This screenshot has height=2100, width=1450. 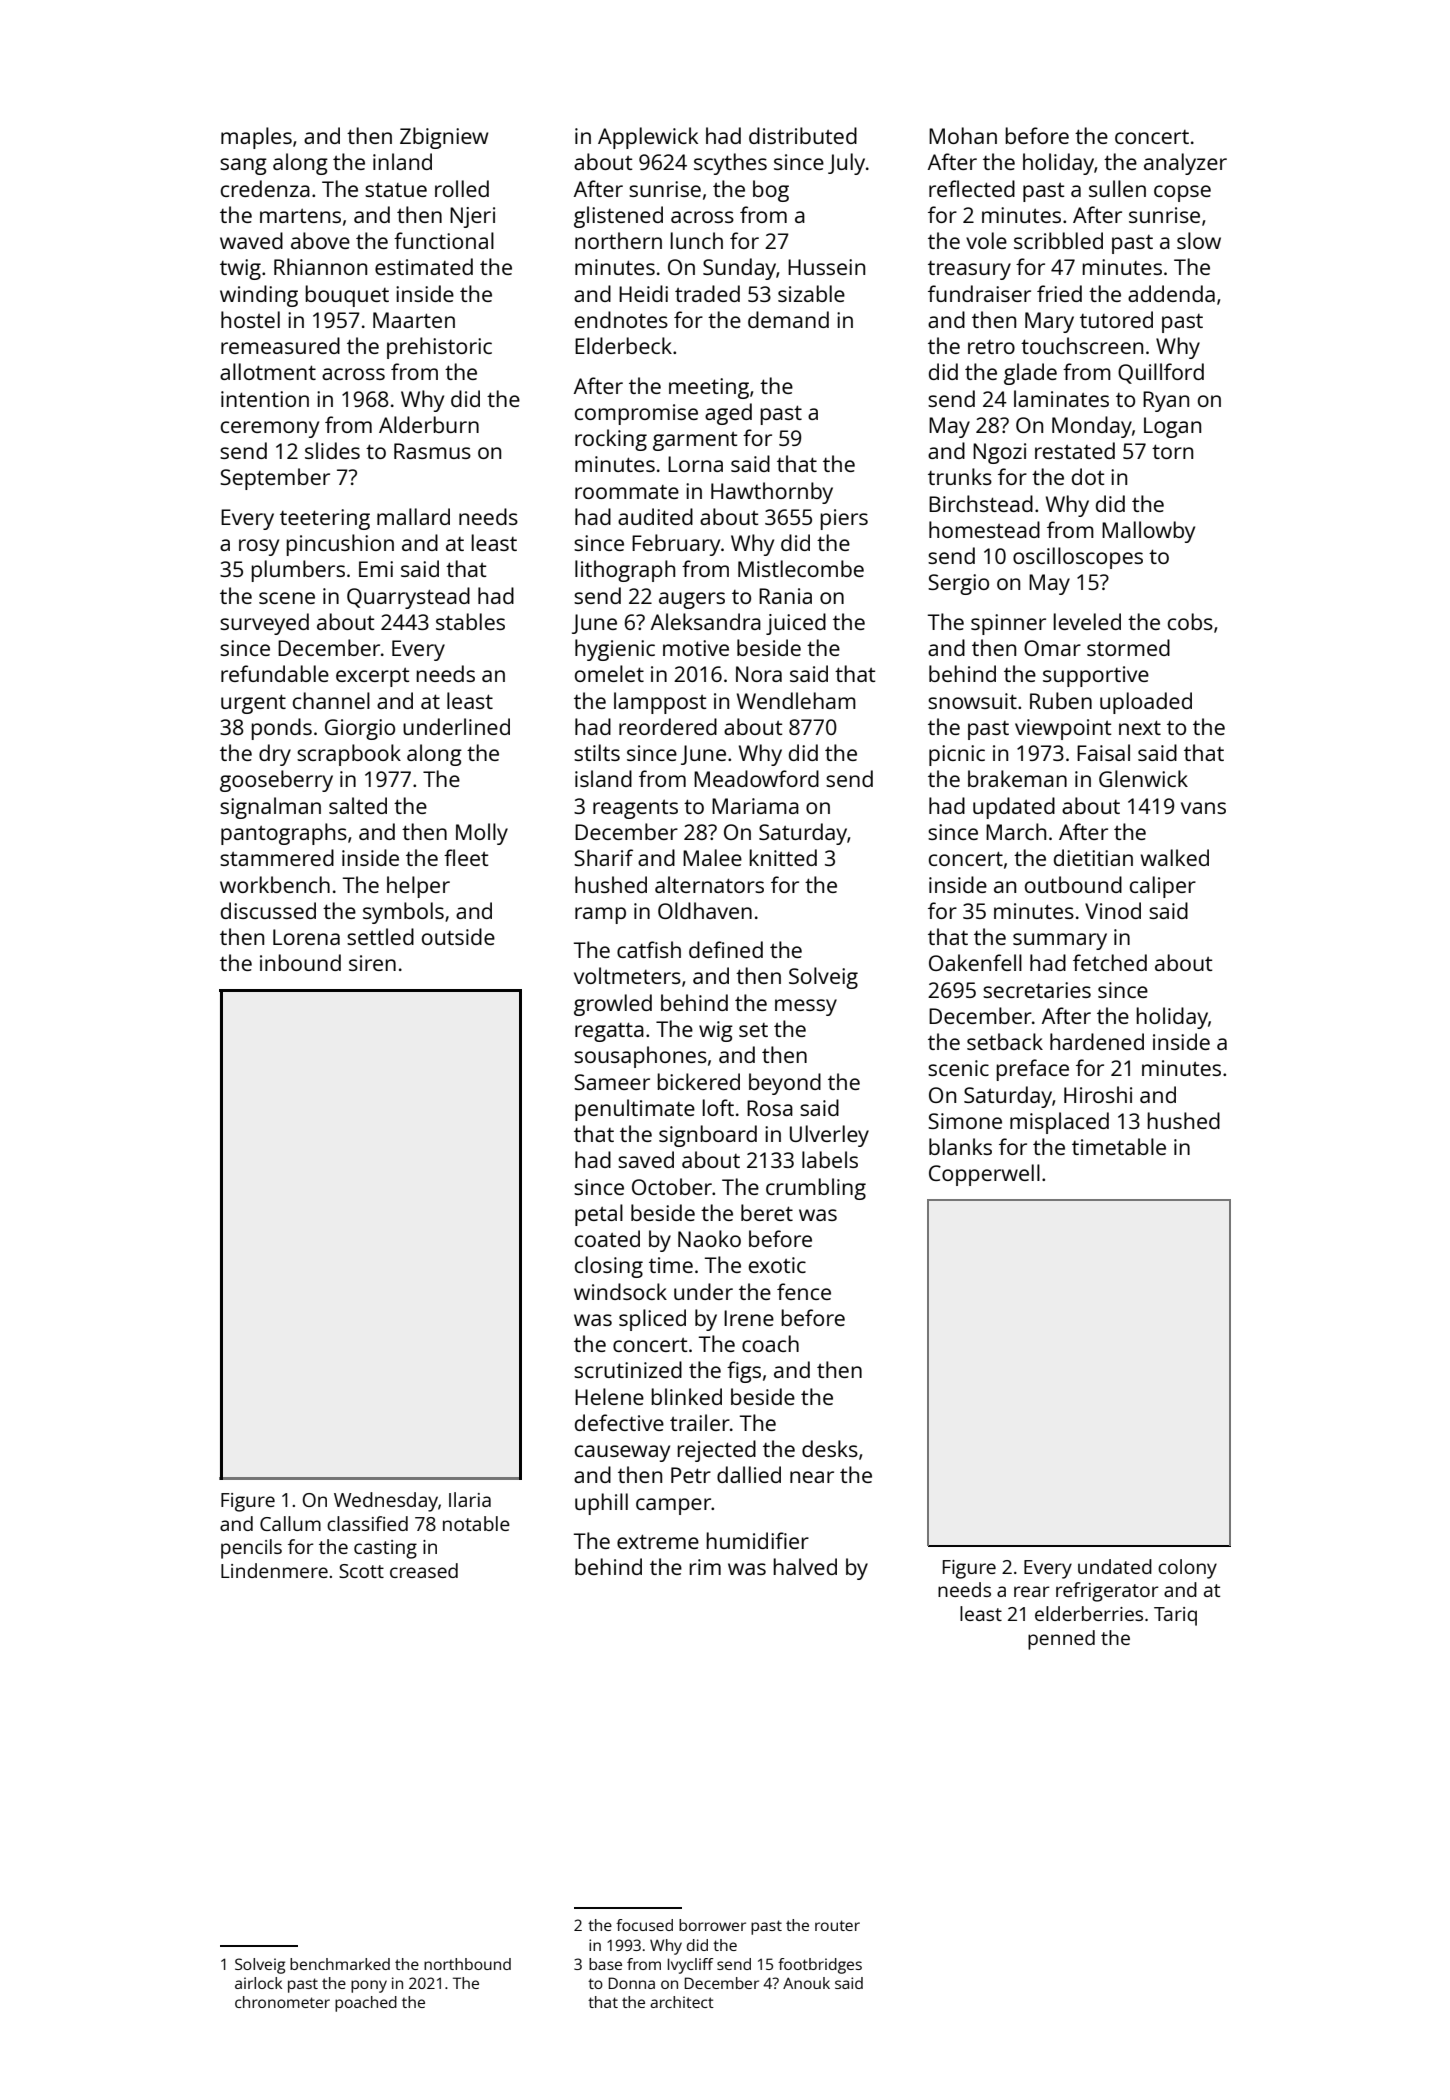 What do you see at coordinates (386, 1502) in the screenshot?
I see `Wednesday` at bounding box center [386, 1502].
